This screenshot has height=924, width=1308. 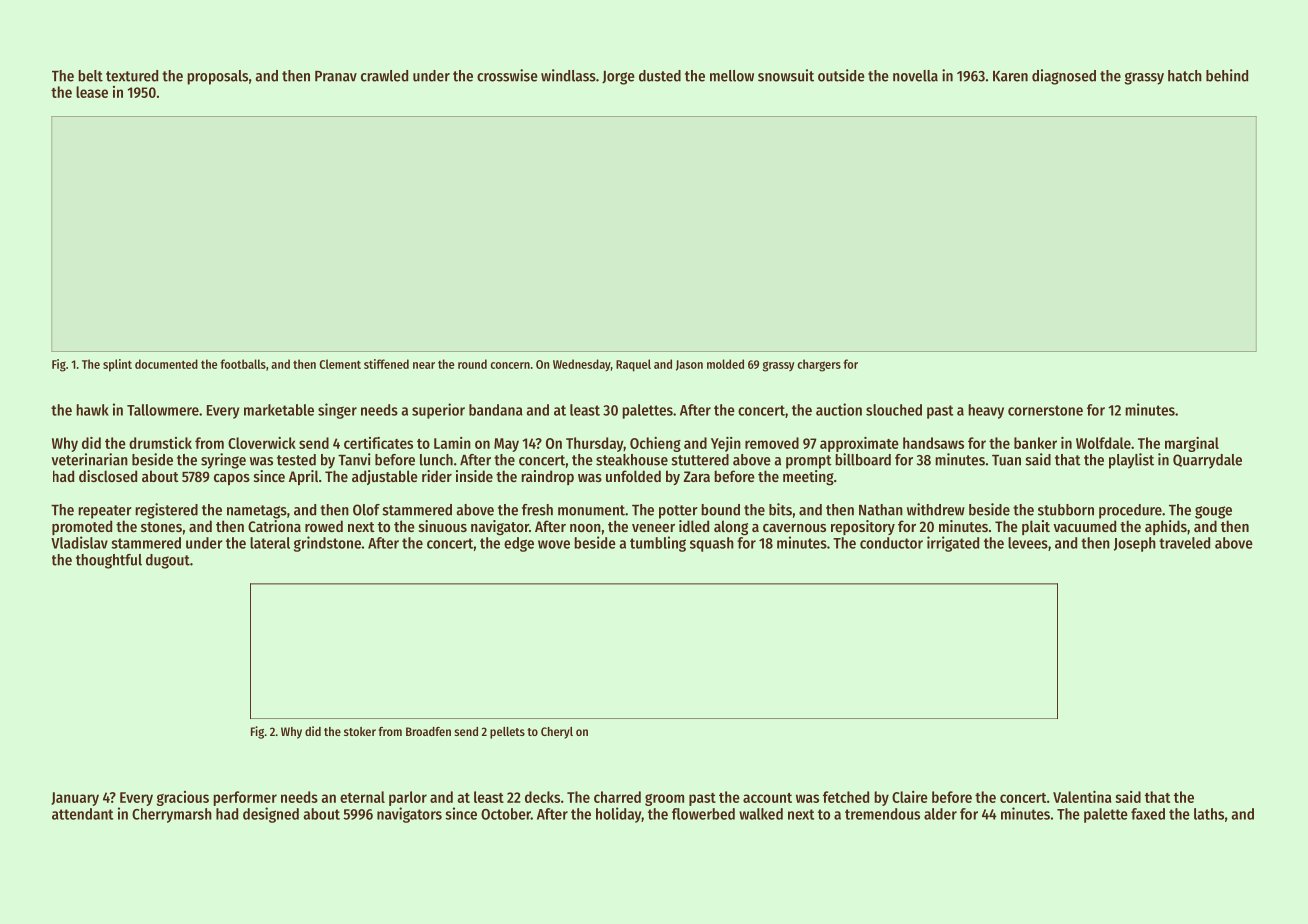 What do you see at coordinates (632, 460) in the screenshot?
I see `steakhouse` at bounding box center [632, 460].
